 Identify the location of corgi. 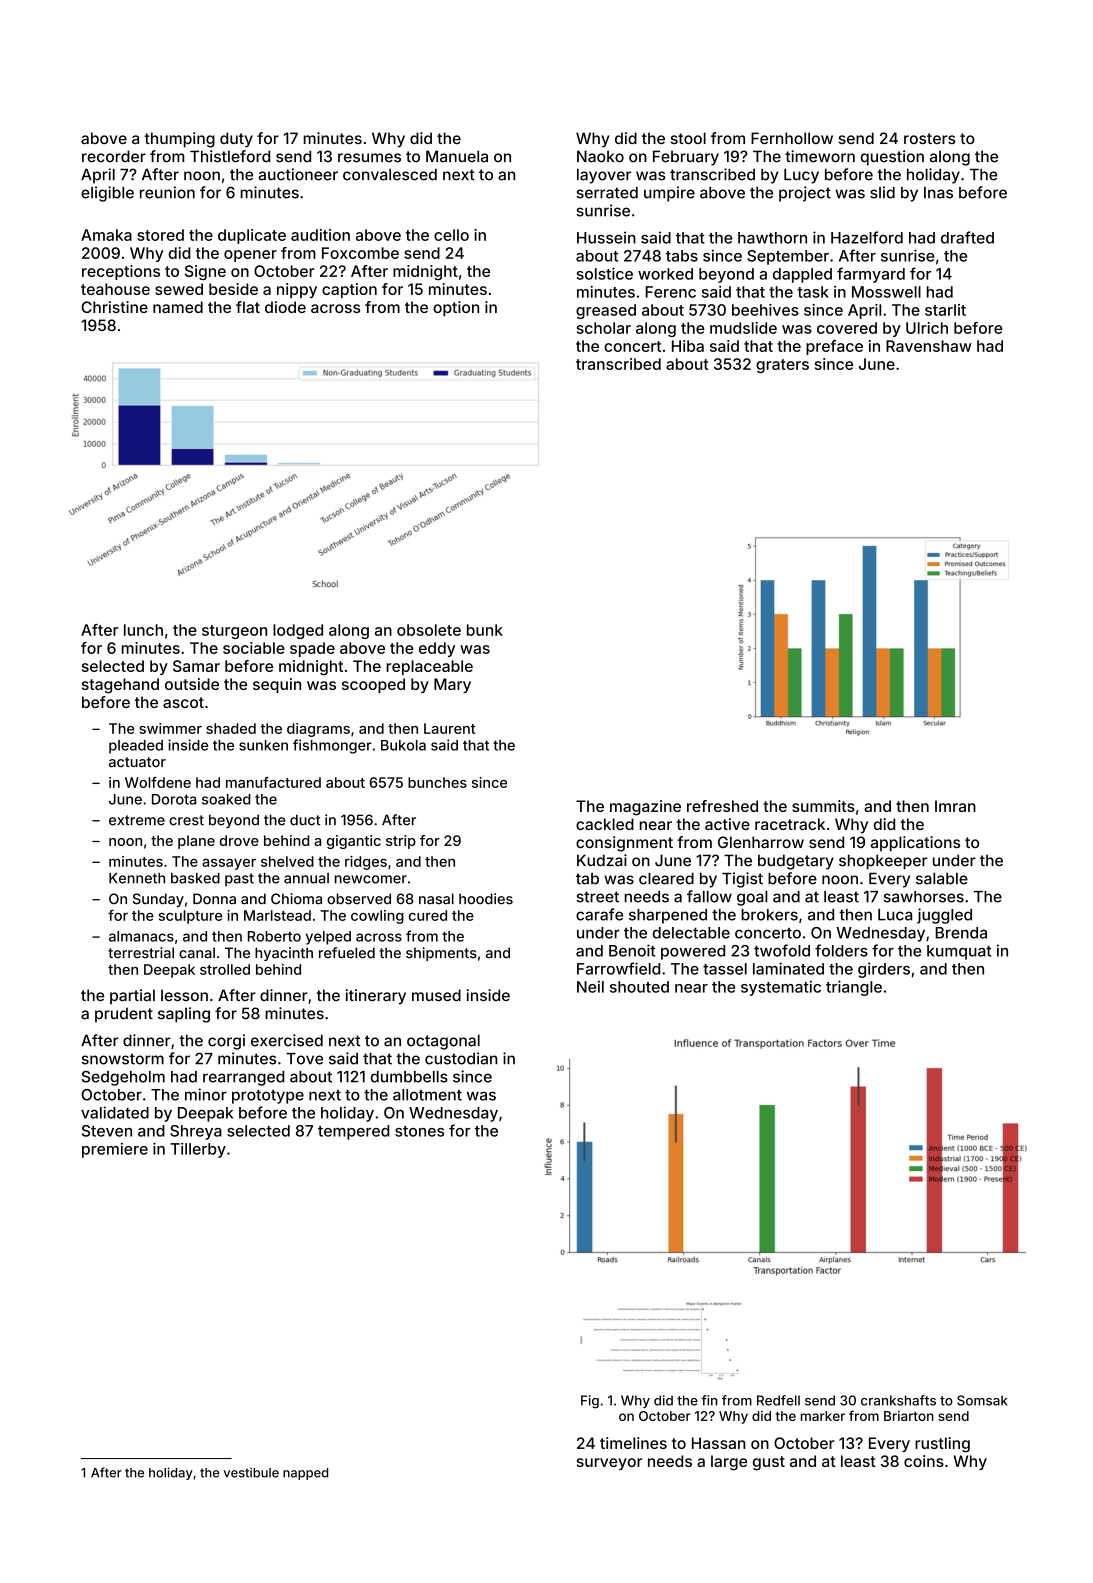
(226, 1042).
